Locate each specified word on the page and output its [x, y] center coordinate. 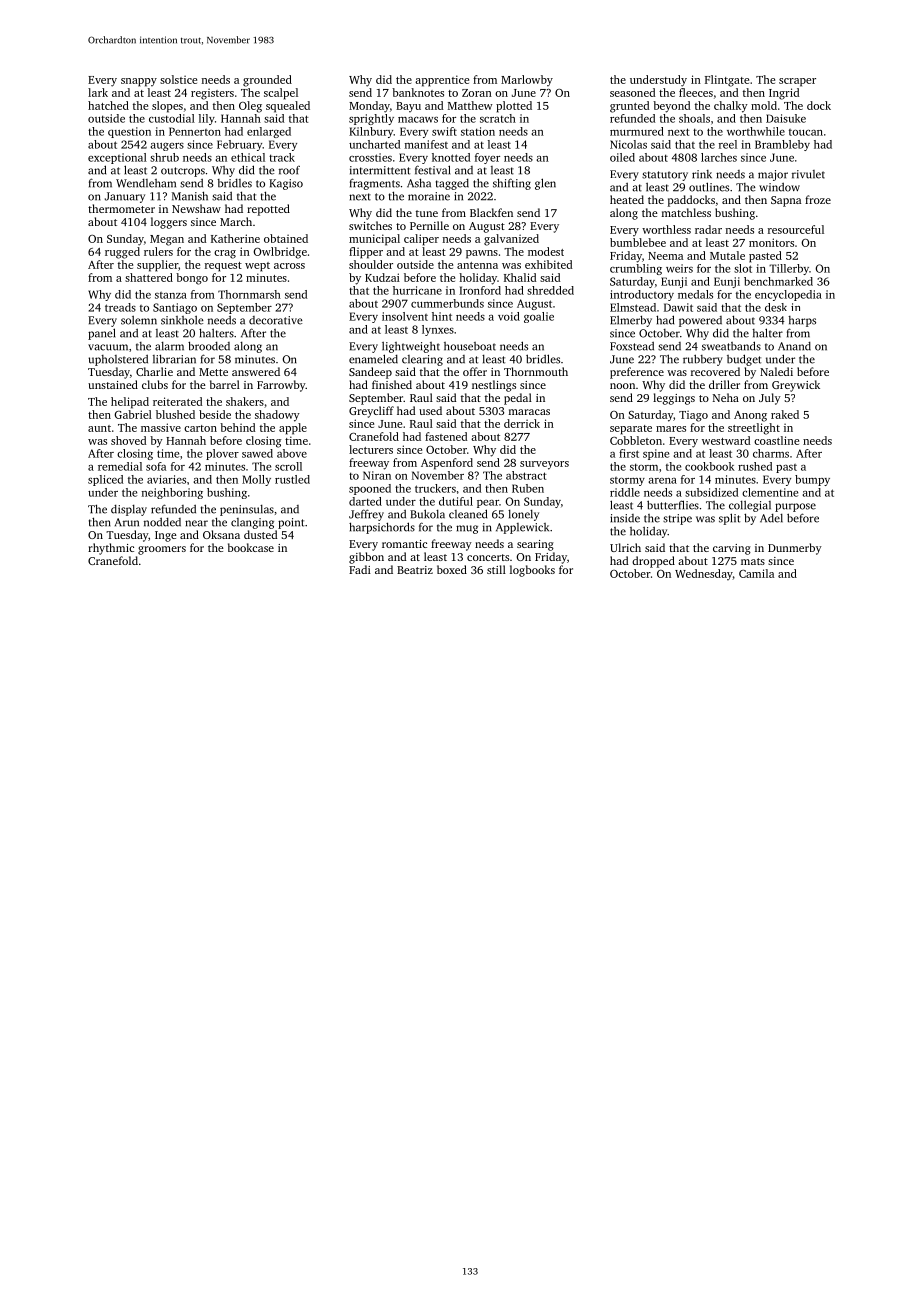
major [773, 175]
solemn [139, 320]
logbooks [532, 571]
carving [732, 549]
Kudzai [382, 277]
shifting [512, 184]
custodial [172, 118]
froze [818, 199]
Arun [127, 522]
